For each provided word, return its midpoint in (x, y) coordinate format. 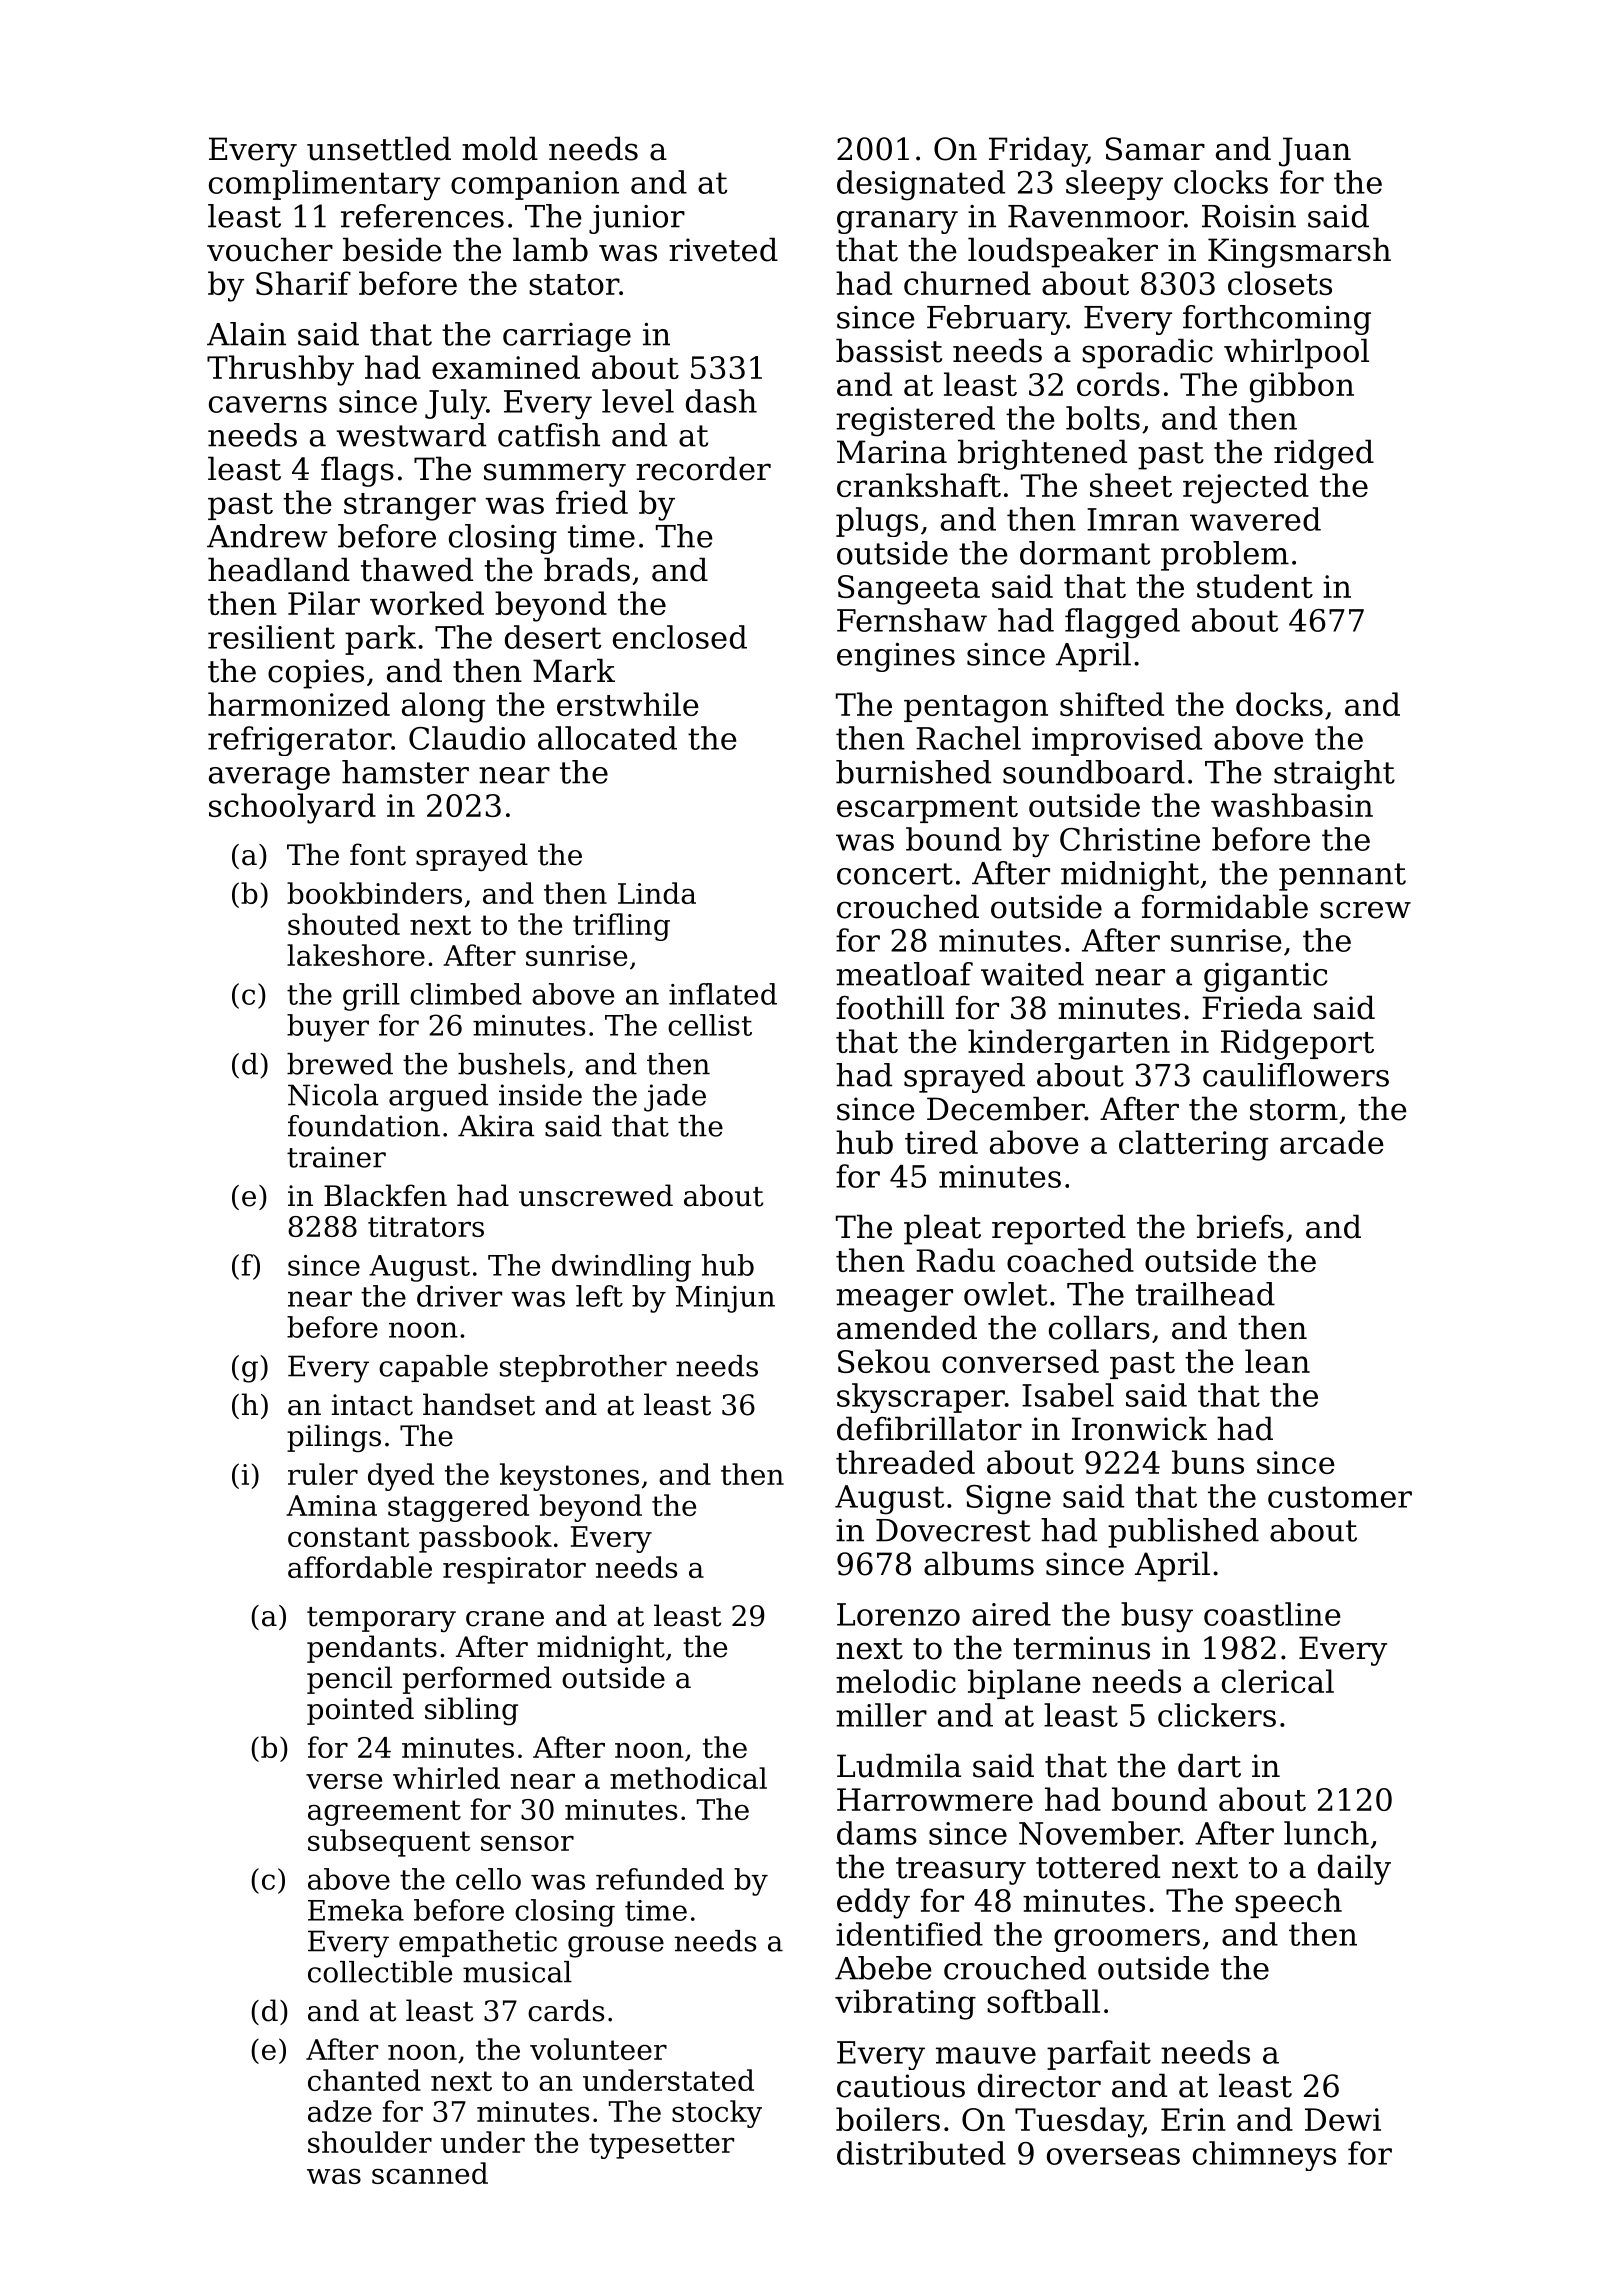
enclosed (680, 637)
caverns (268, 404)
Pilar (324, 603)
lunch (1326, 1833)
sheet (1131, 485)
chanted (364, 2080)
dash (721, 401)
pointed (360, 1711)
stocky (717, 2114)
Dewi (1343, 2119)
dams (877, 1833)
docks (1279, 704)
